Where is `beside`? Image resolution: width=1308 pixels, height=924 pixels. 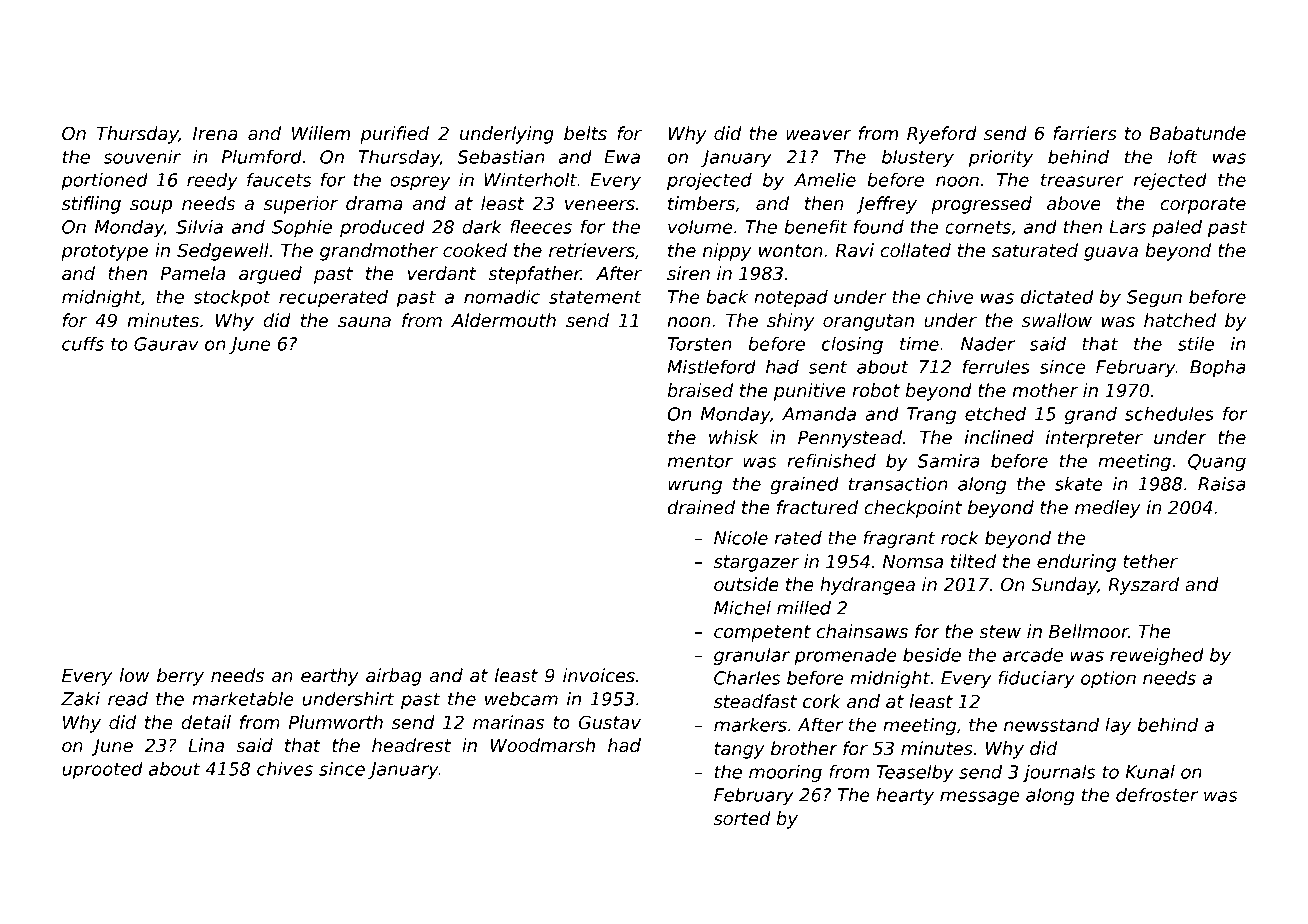
beside is located at coordinates (932, 655).
